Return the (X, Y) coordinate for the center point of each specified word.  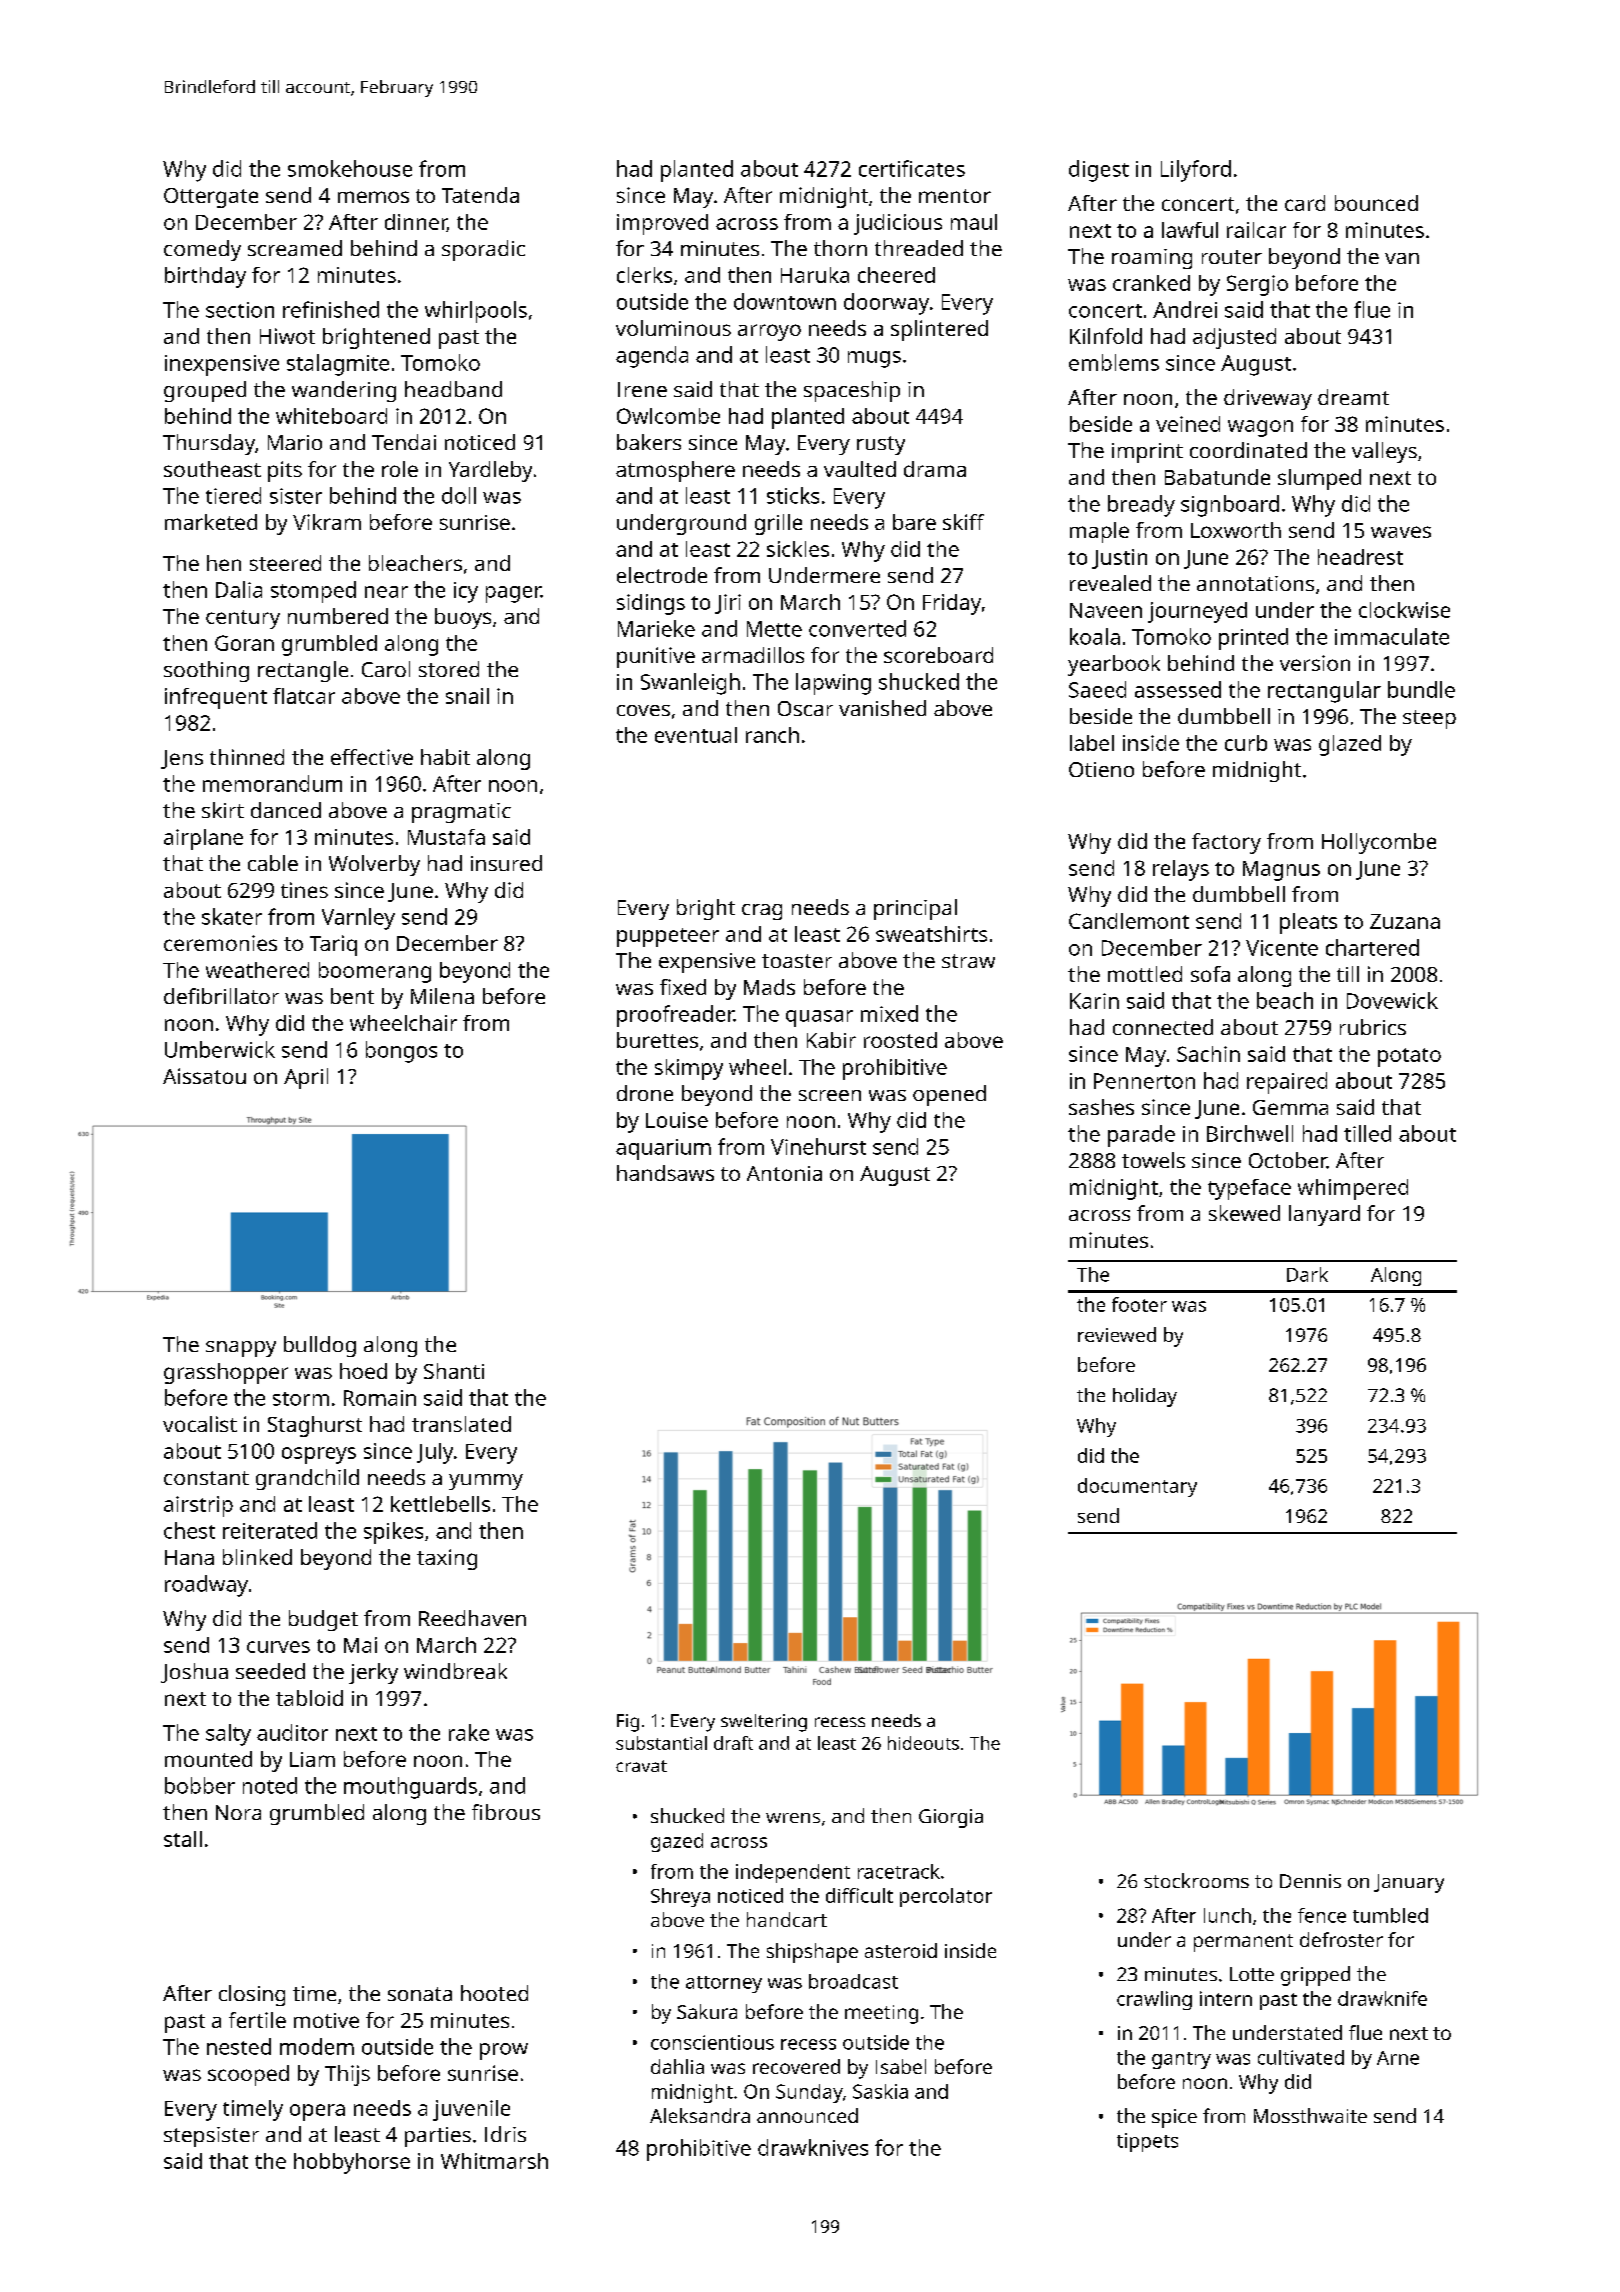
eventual (696, 735)
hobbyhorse (352, 2163)
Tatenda (480, 195)
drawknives (813, 2147)
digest (1099, 171)
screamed (295, 248)
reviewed (1117, 1334)
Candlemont (1129, 921)
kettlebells (440, 1504)
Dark (1307, 1274)
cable (273, 863)
